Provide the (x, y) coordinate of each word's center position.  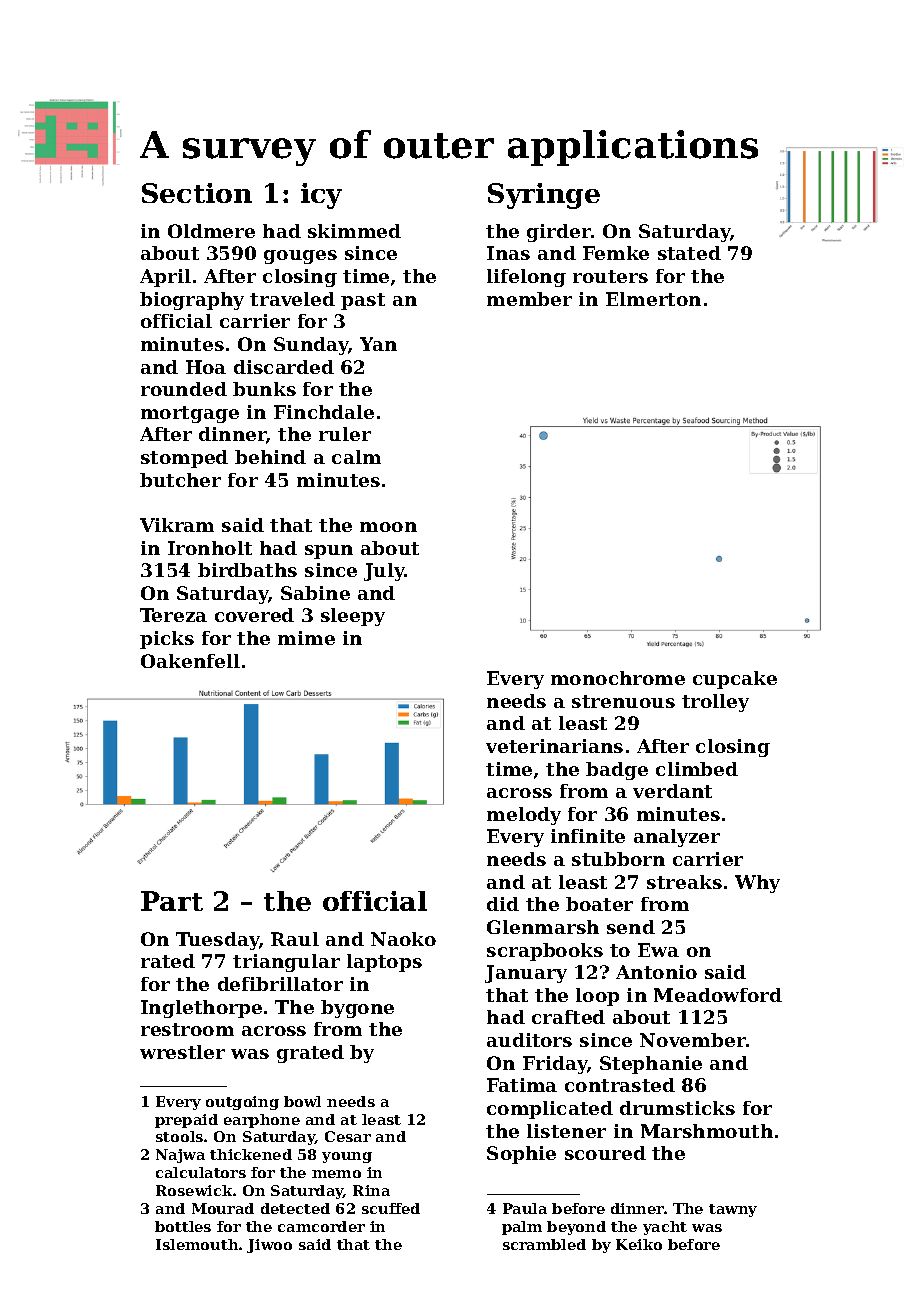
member (529, 299)
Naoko (403, 939)
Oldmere (211, 231)
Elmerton (653, 299)
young (347, 1157)
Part (172, 901)
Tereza (173, 615)
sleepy (353, 617)
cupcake (735, 680)
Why (757, 884)
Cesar (348, 1136)
